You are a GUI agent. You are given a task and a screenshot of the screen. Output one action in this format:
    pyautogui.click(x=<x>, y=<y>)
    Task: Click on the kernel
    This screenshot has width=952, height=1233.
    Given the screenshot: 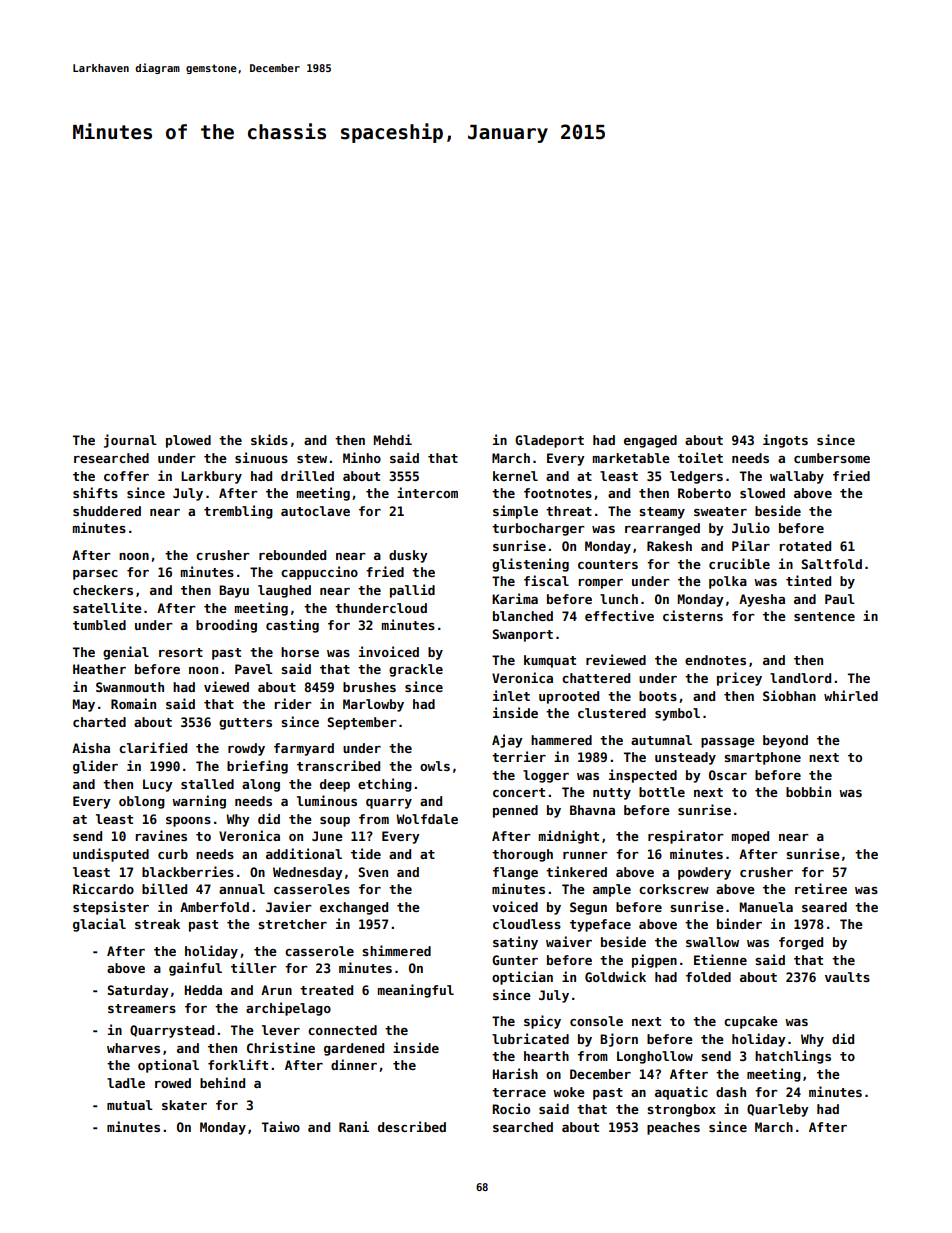 What is the action you would take?
    pyautogui.click(x=515, y=476)
